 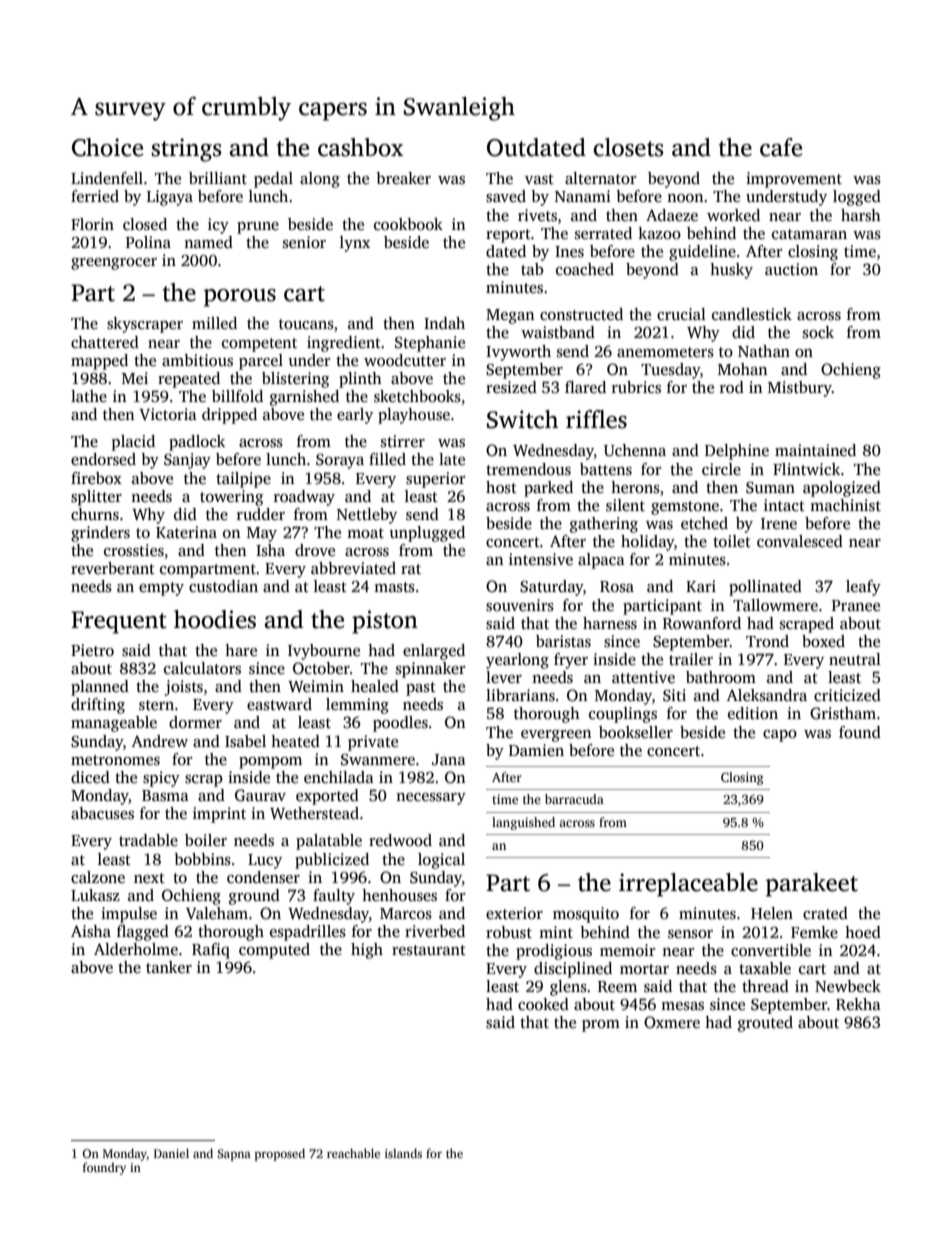 What do you see at coordinates (818, 332) in the screenshot?
I see `sock` at bounding box center [818, 332].
